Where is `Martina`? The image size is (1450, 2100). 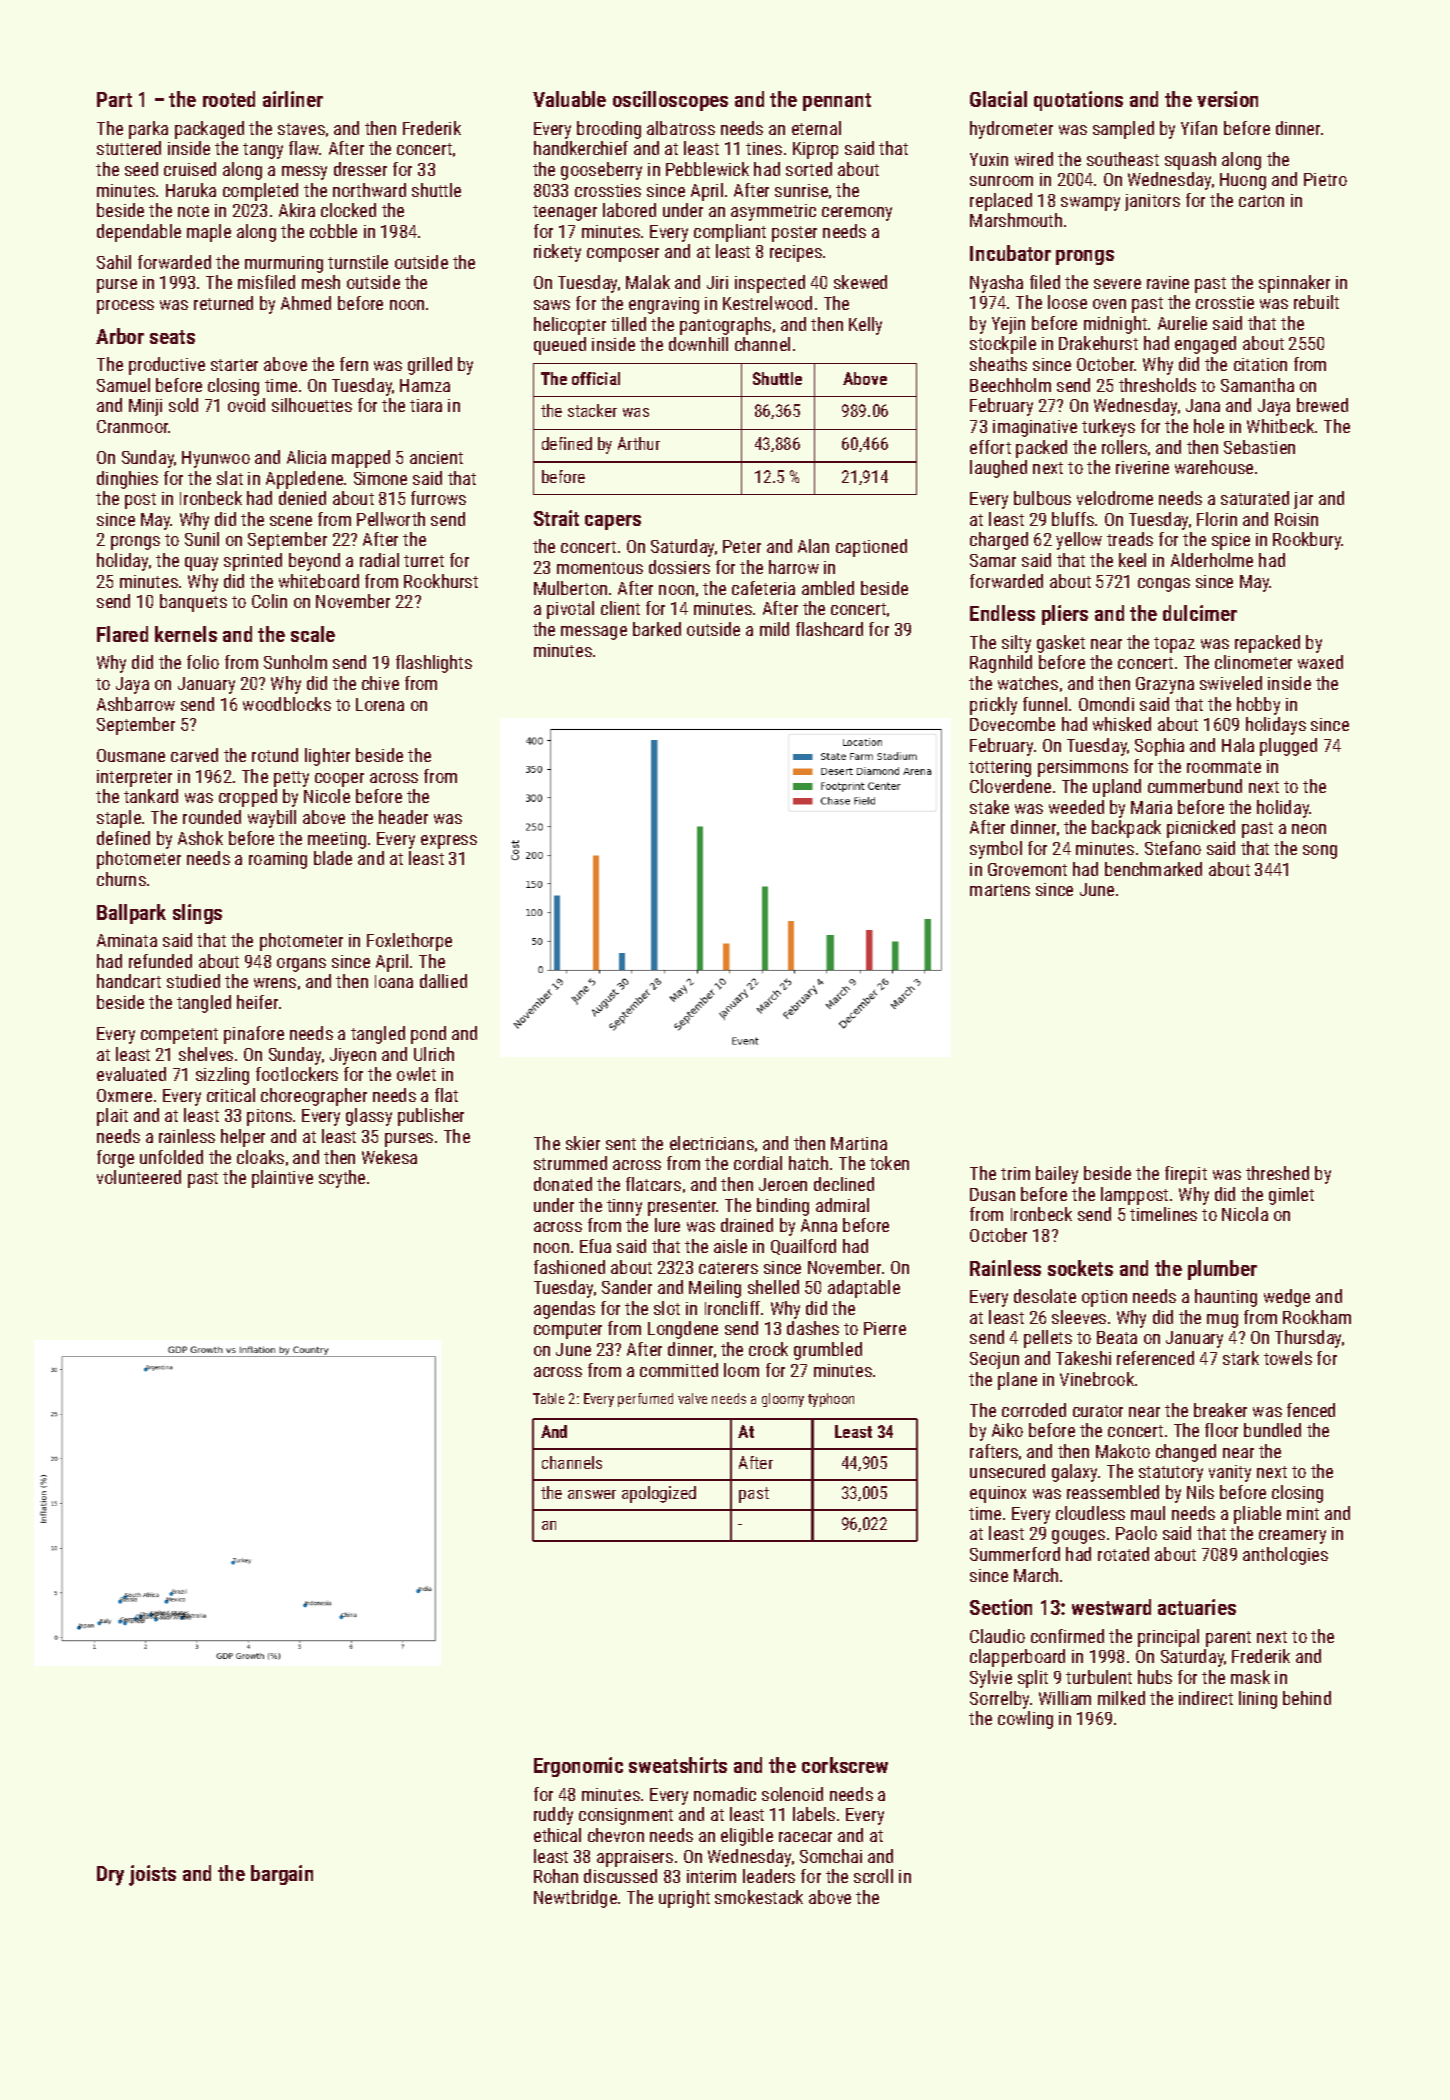 Martina is located at coordinates (859, 1143).
